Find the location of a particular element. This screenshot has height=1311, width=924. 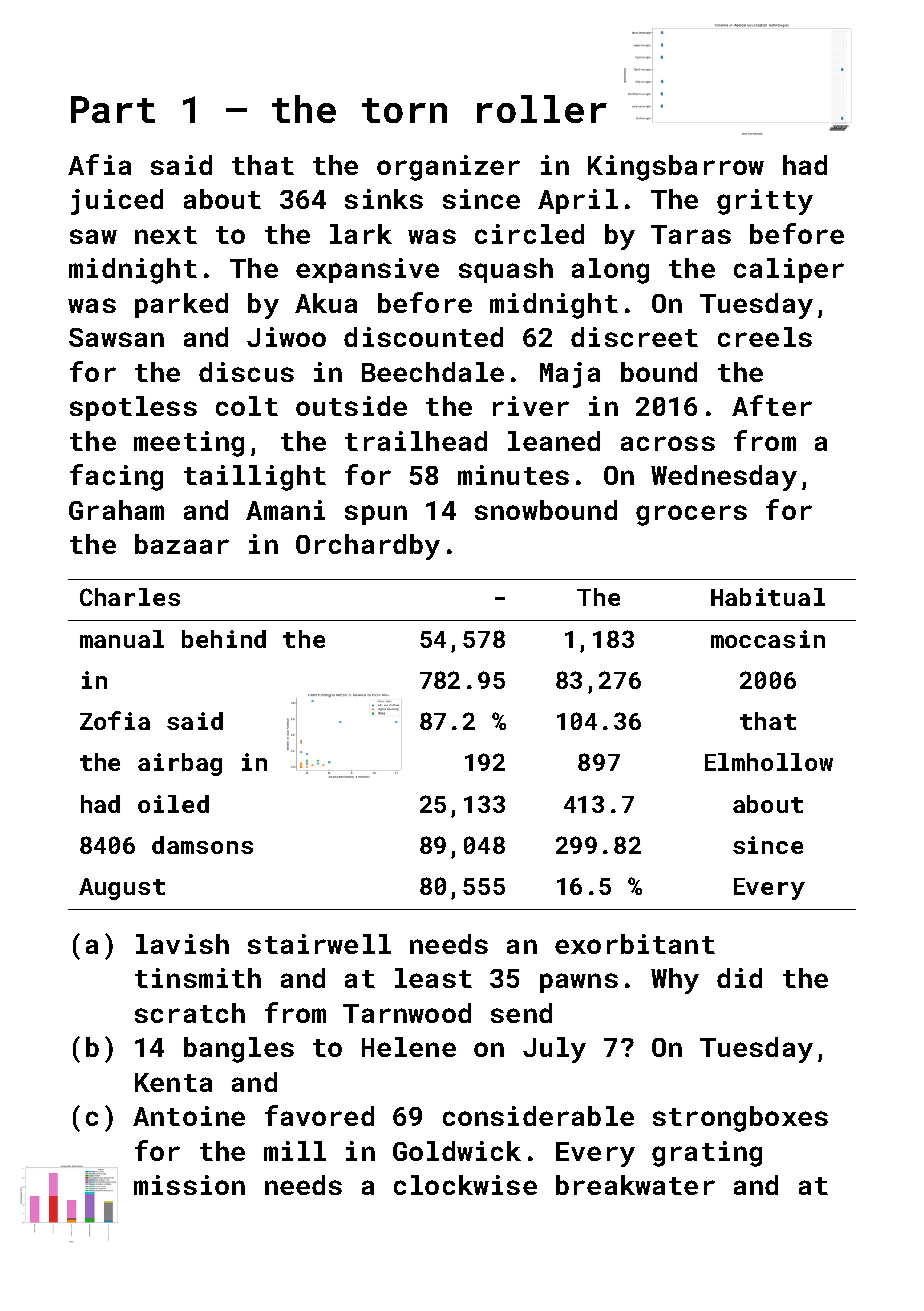

Habitual is located at coordinates (768, 597).
